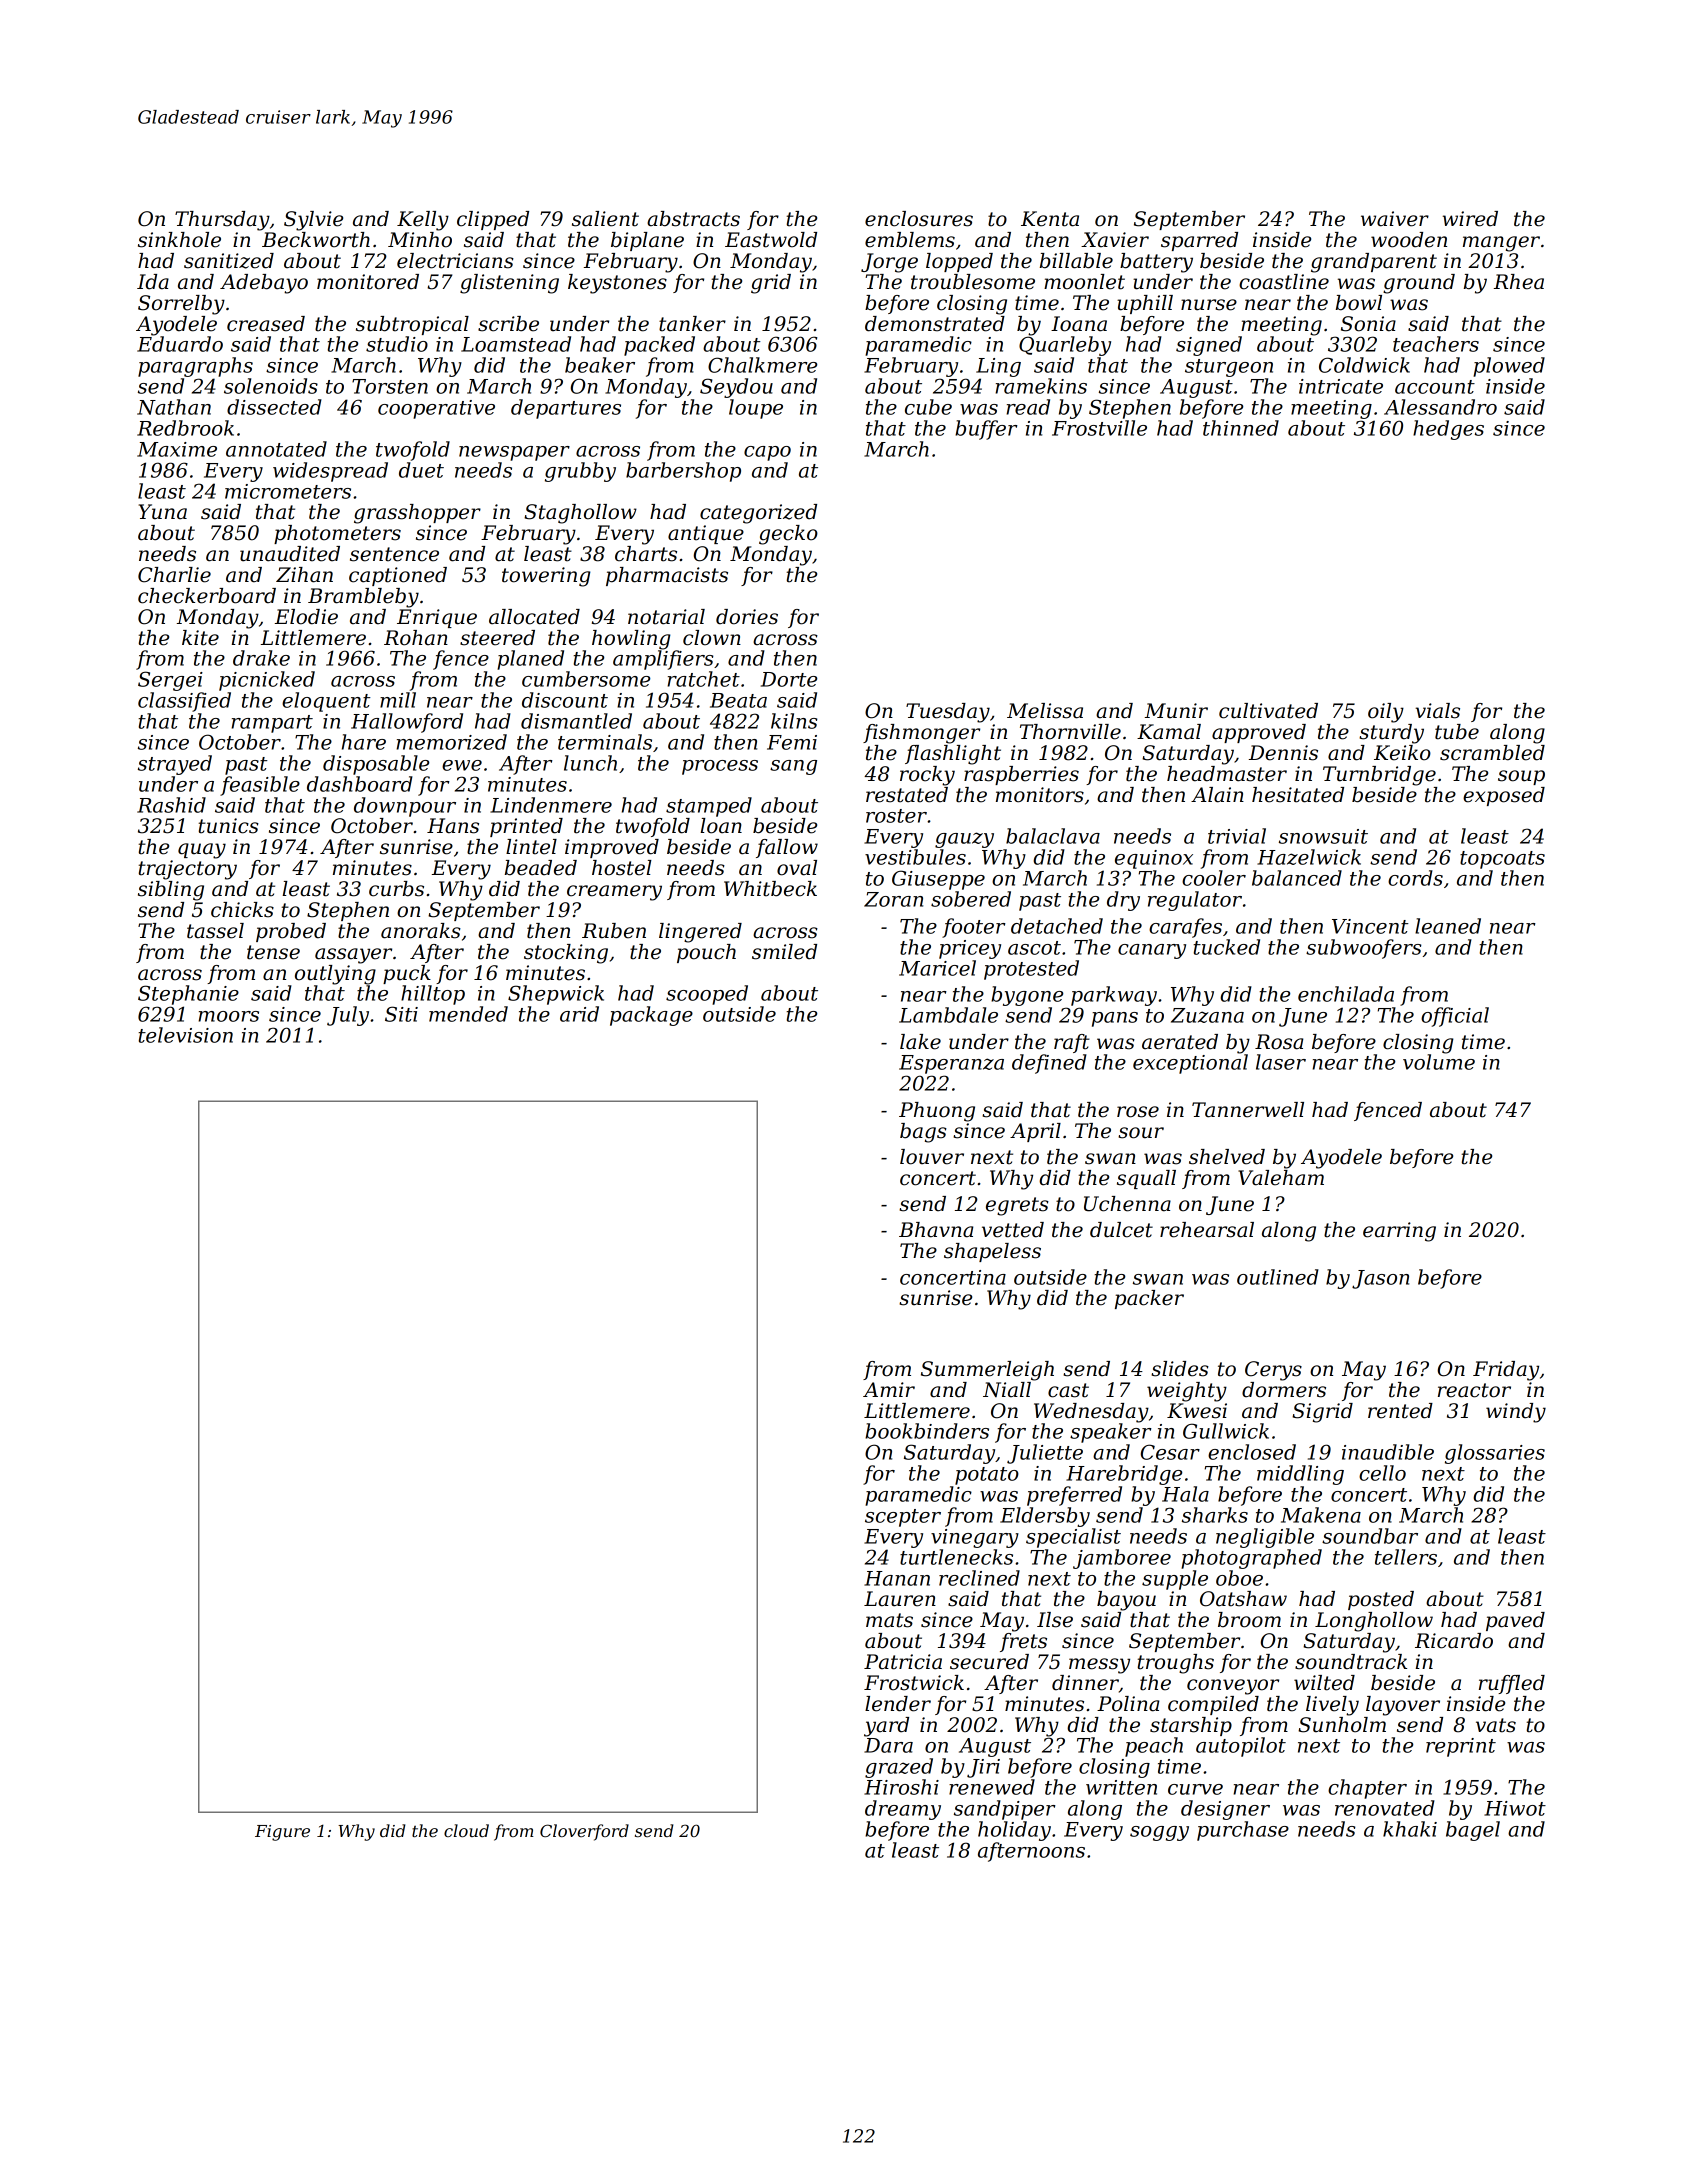 The image size is (1683, 2178). I want to click on sparred, so click(1199, 241).
